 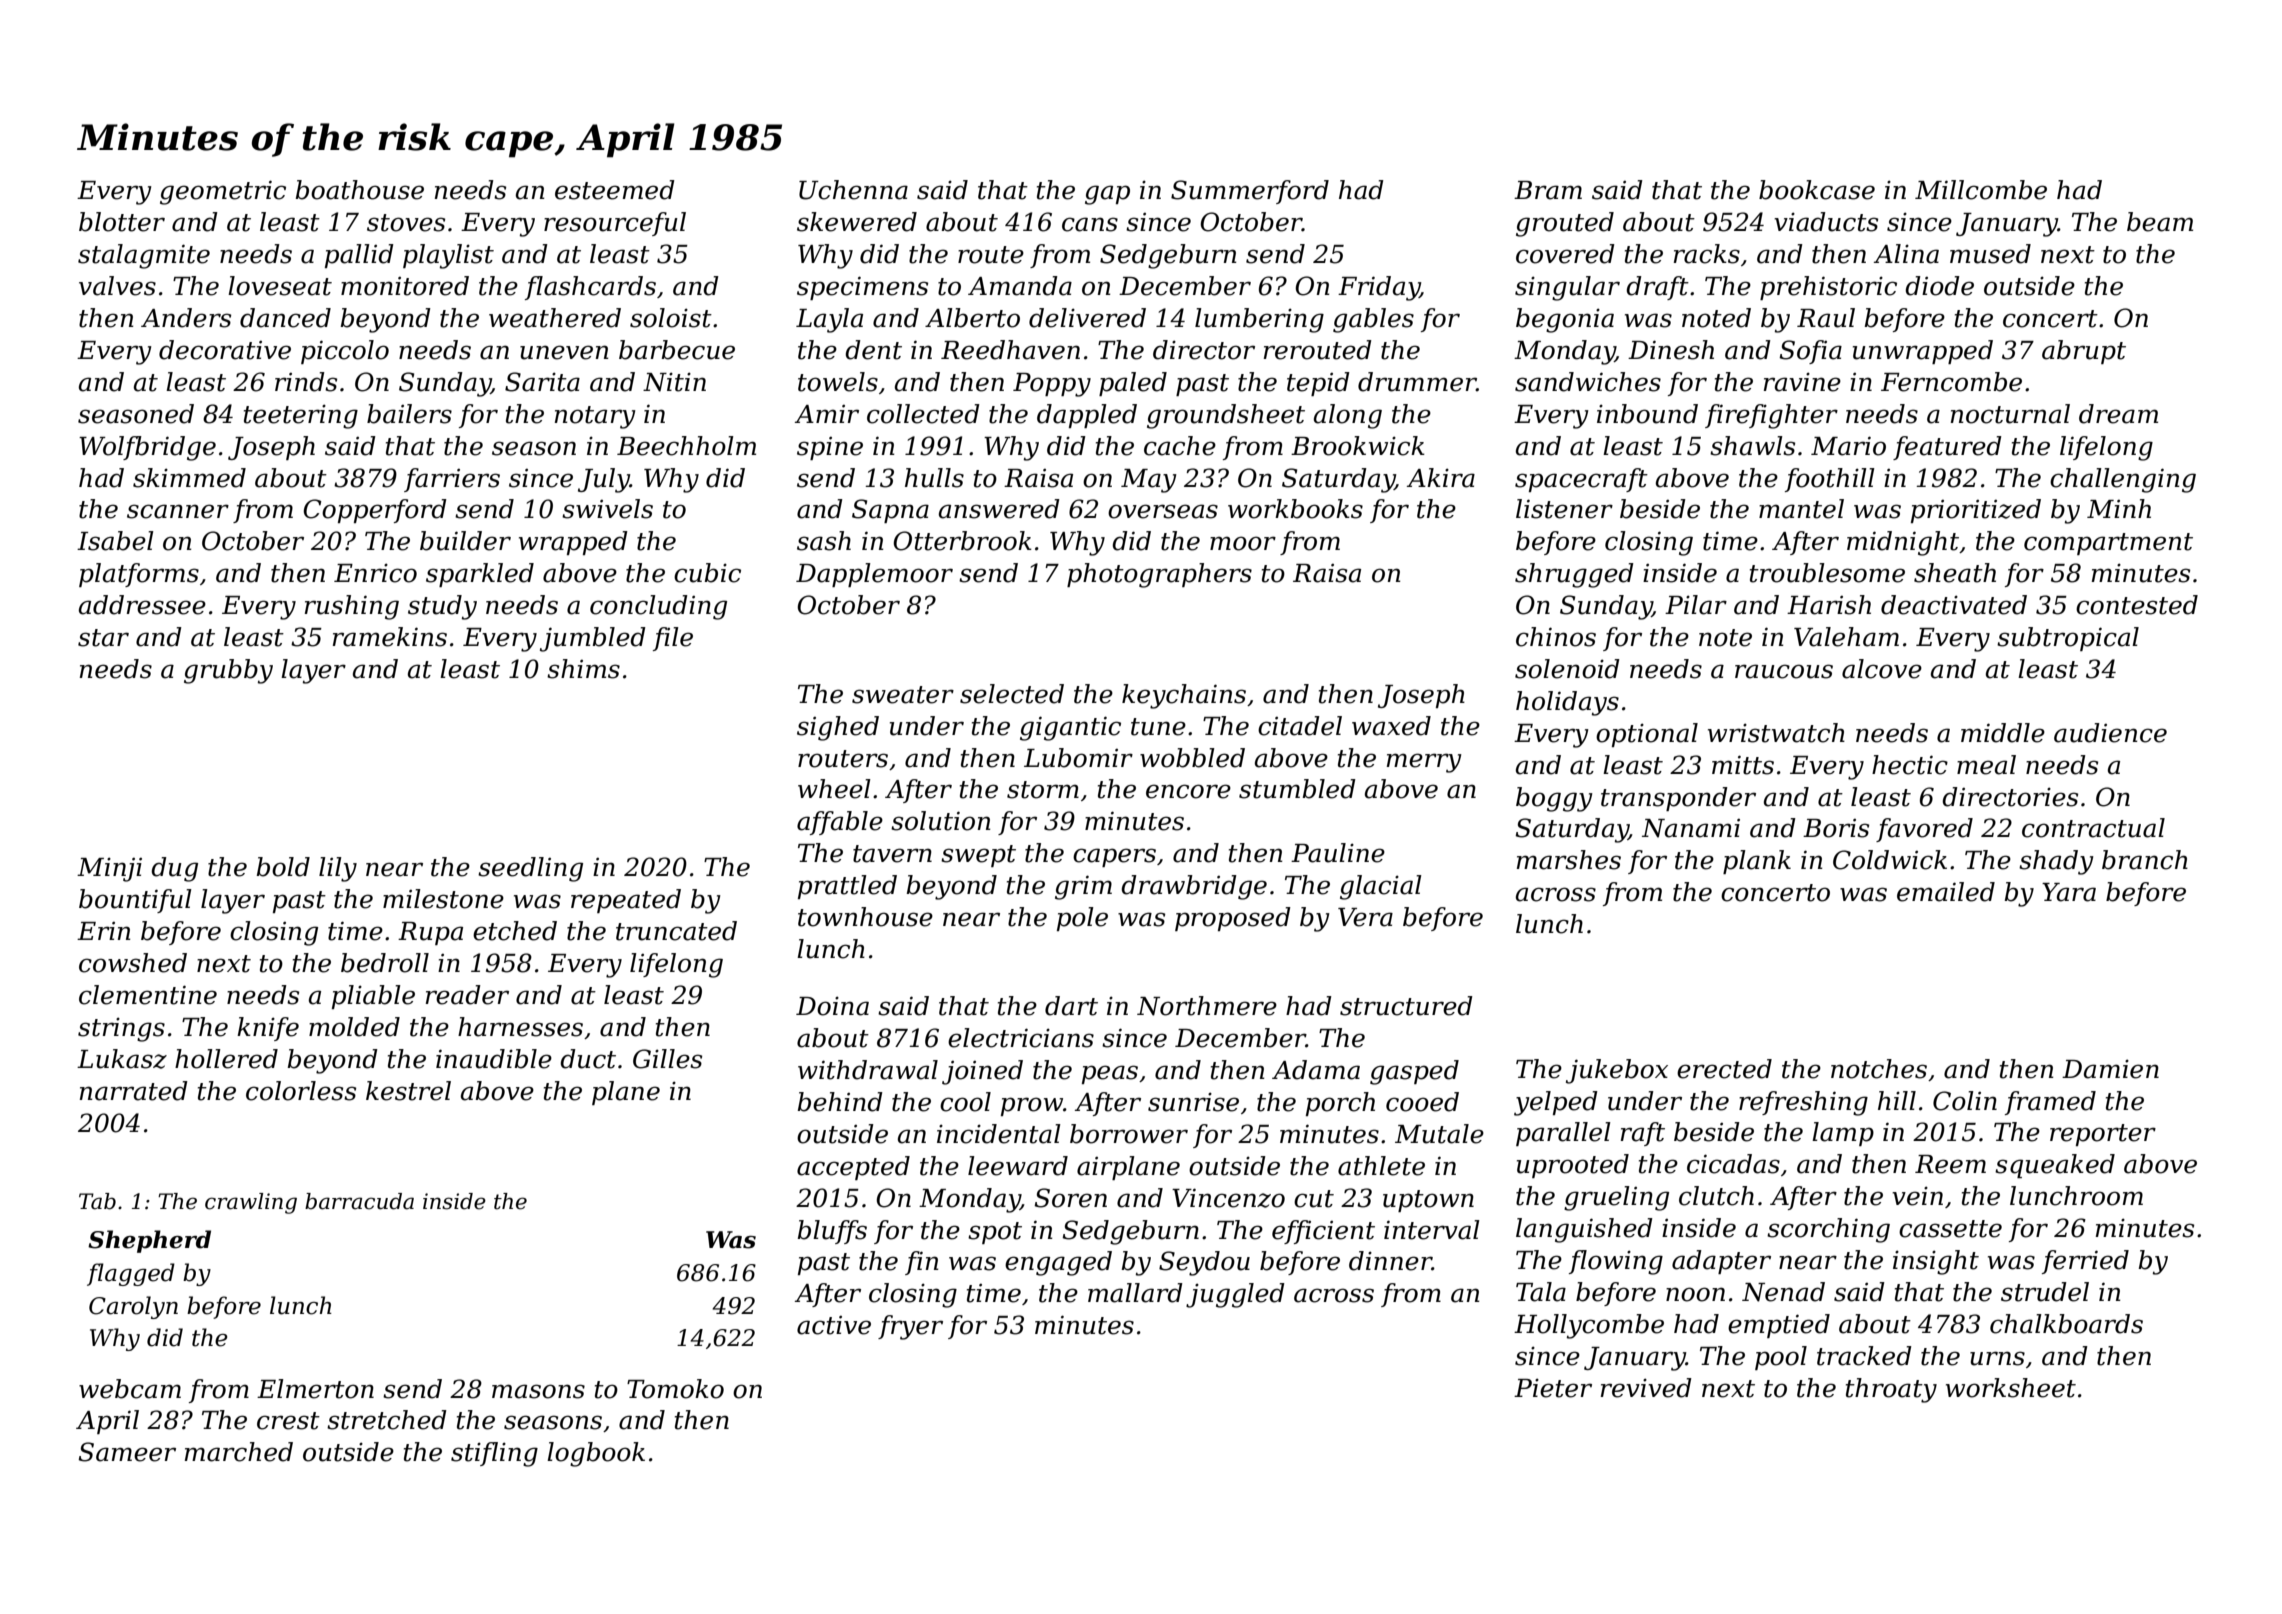 What do you see at coordinates (538, 1391) in the screenshot?
I see `masons` at bounding box center [538, 1391].
